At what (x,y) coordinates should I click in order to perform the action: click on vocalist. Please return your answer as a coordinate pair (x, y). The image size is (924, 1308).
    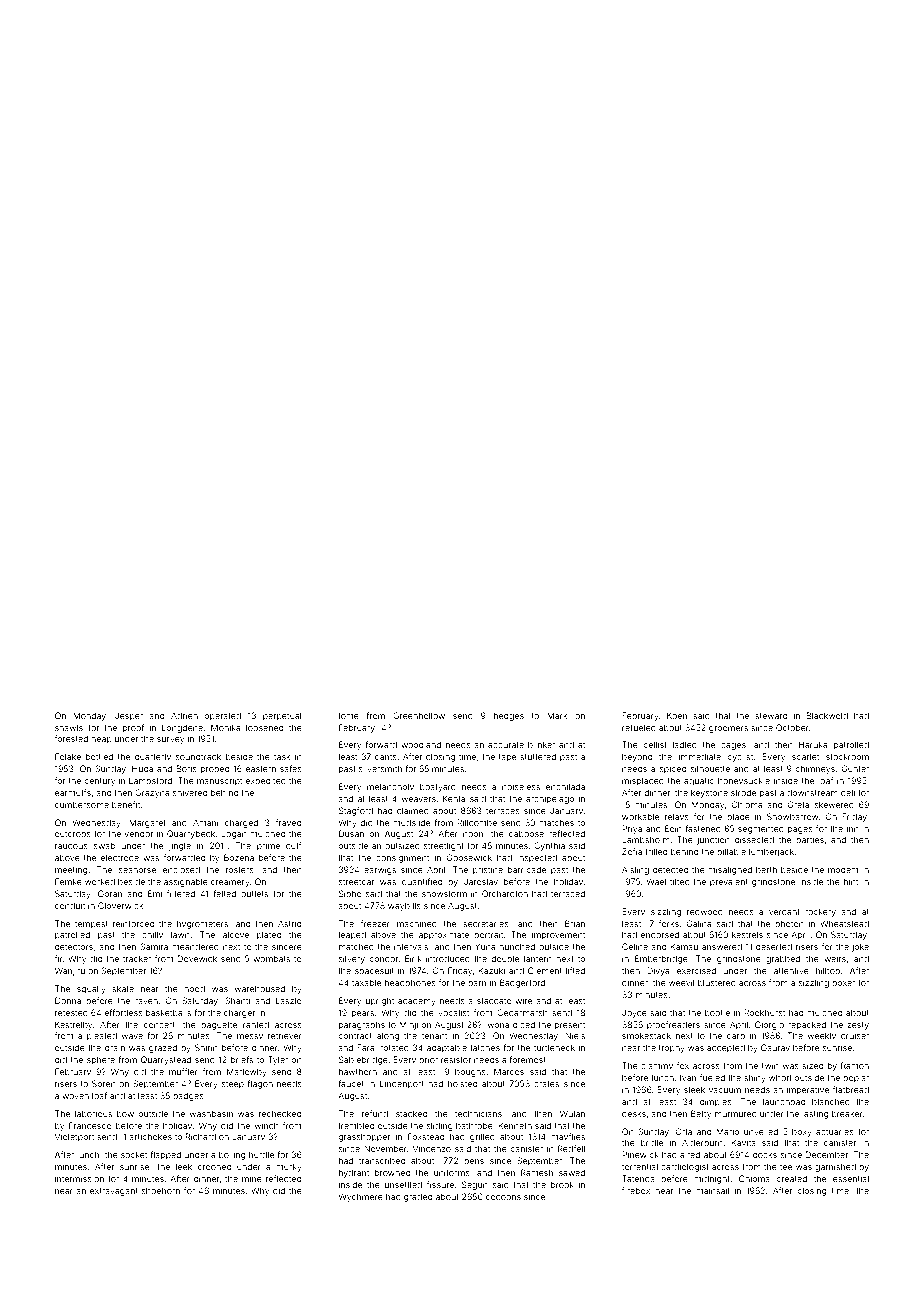
    Looking at the image, I should click on (453, 1012).
